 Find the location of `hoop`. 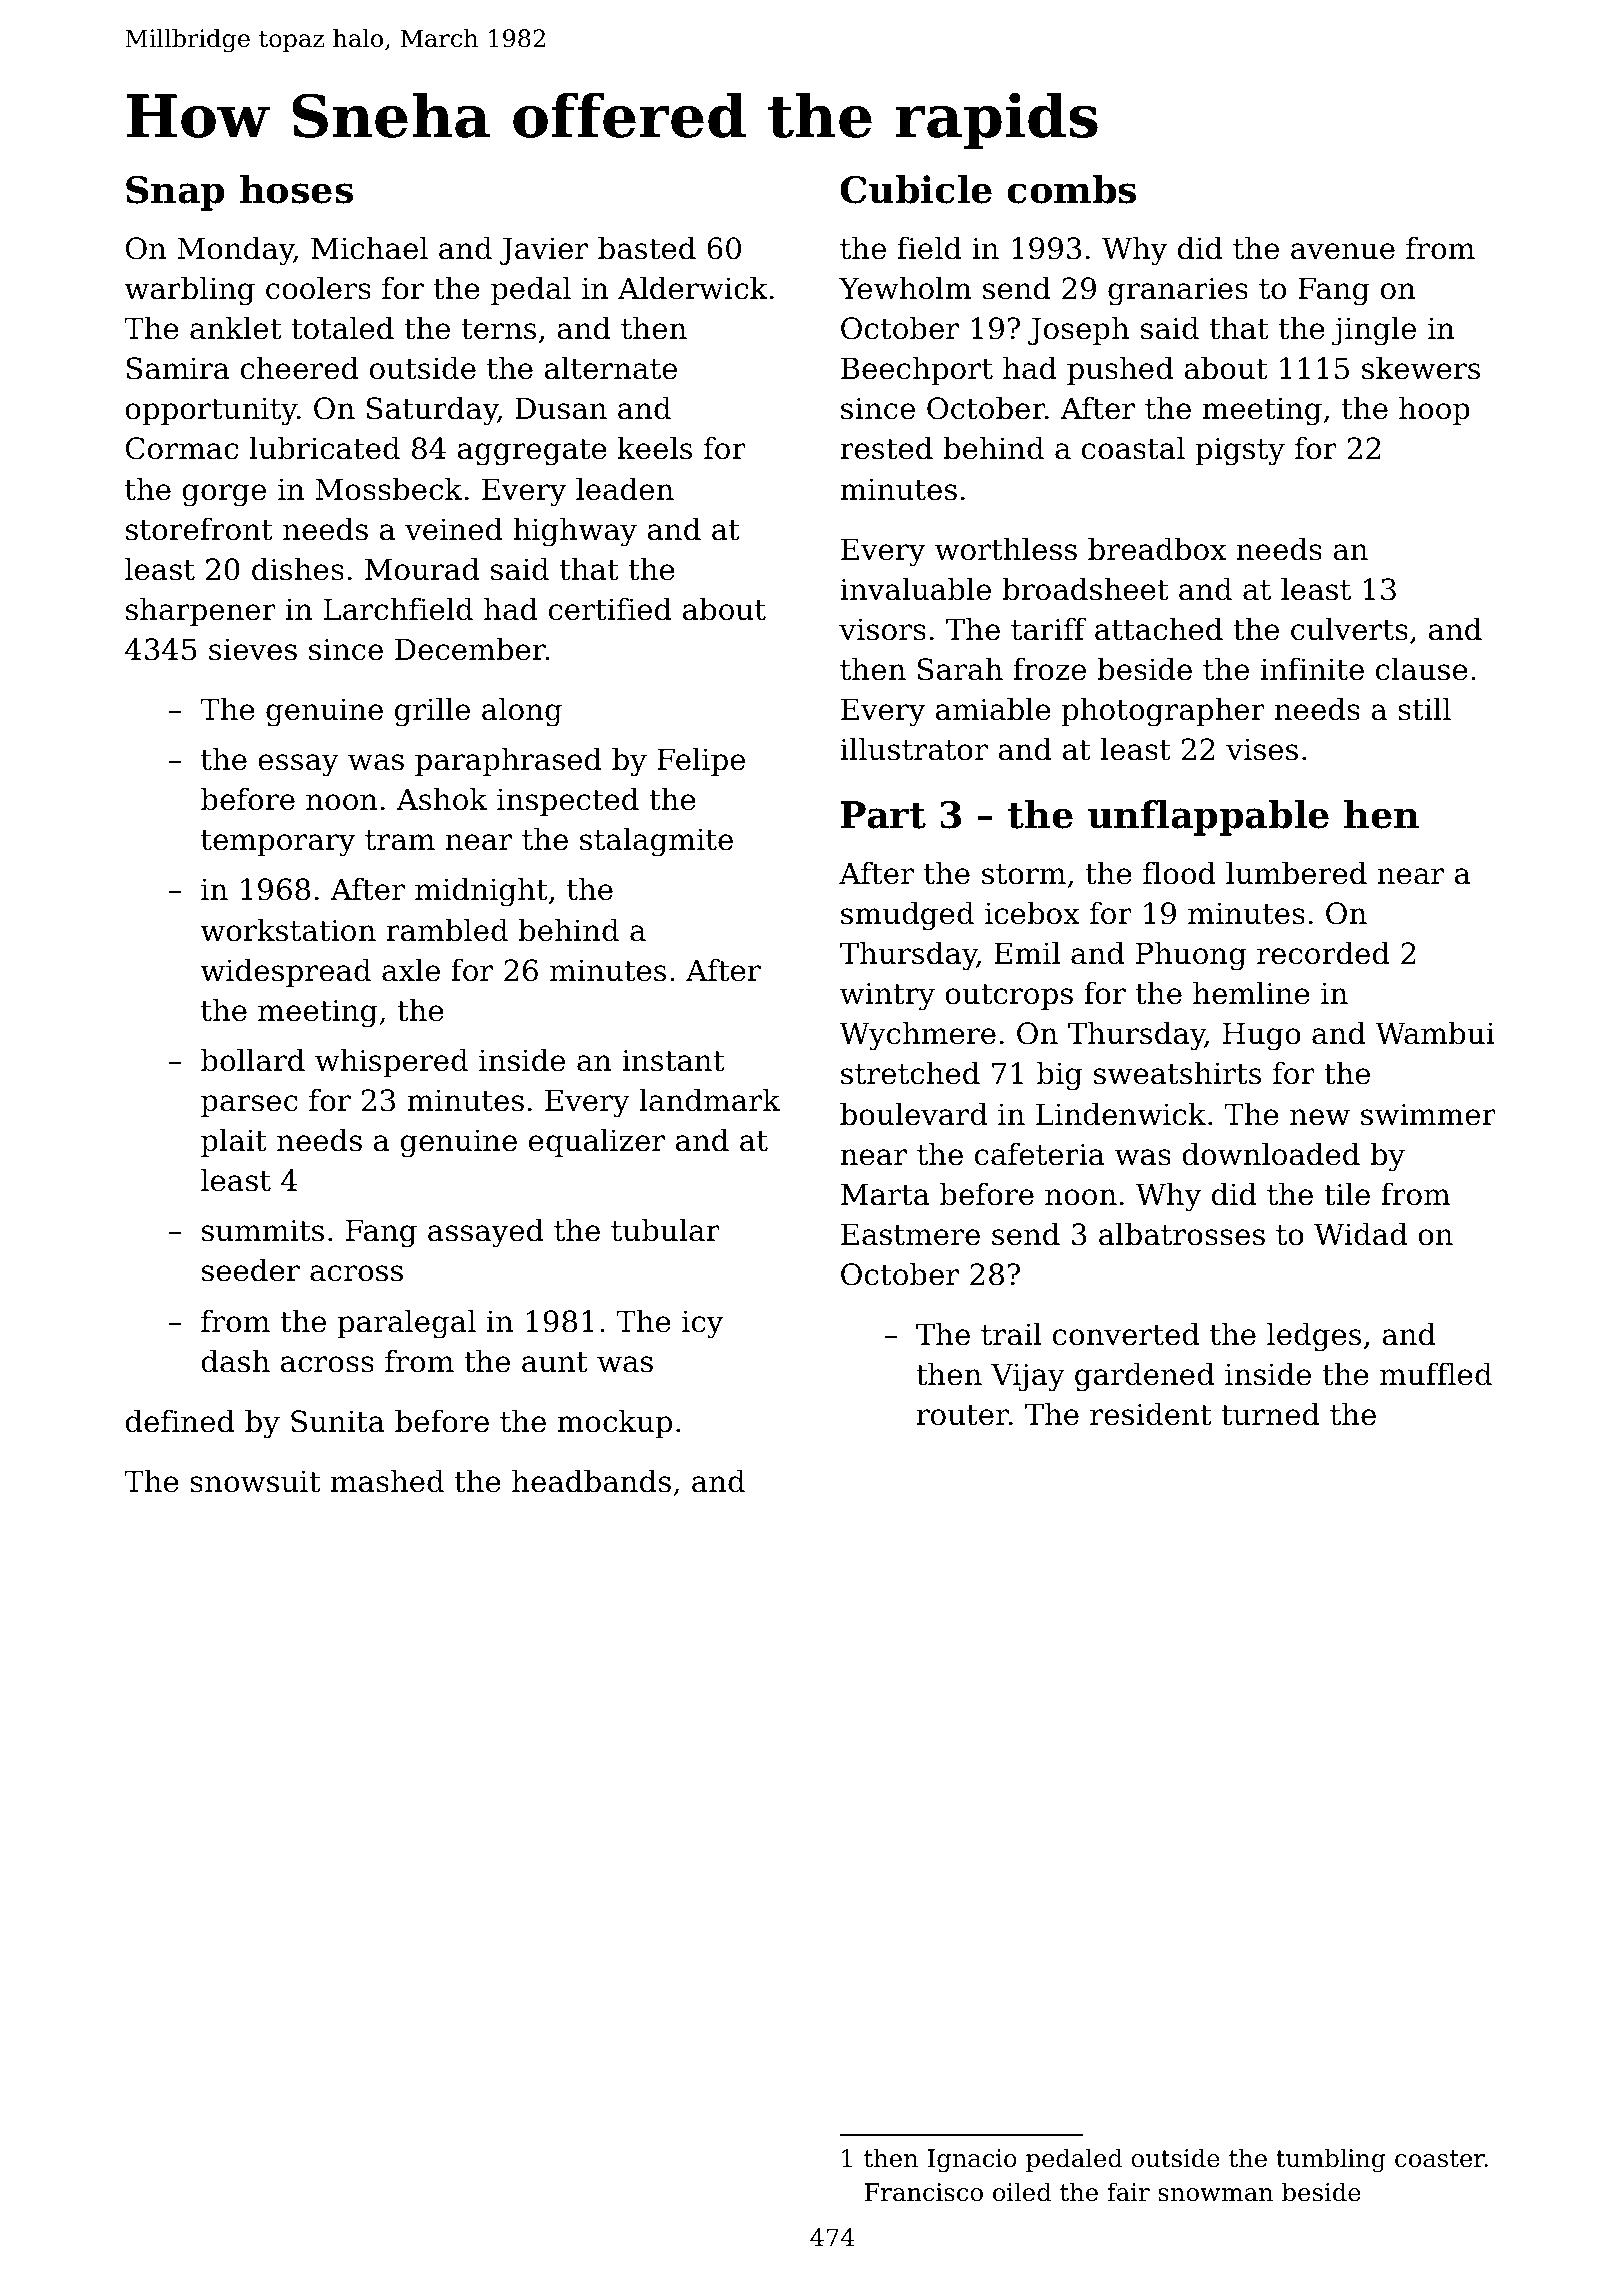

hoop is located at coordinates (1434, 411).
